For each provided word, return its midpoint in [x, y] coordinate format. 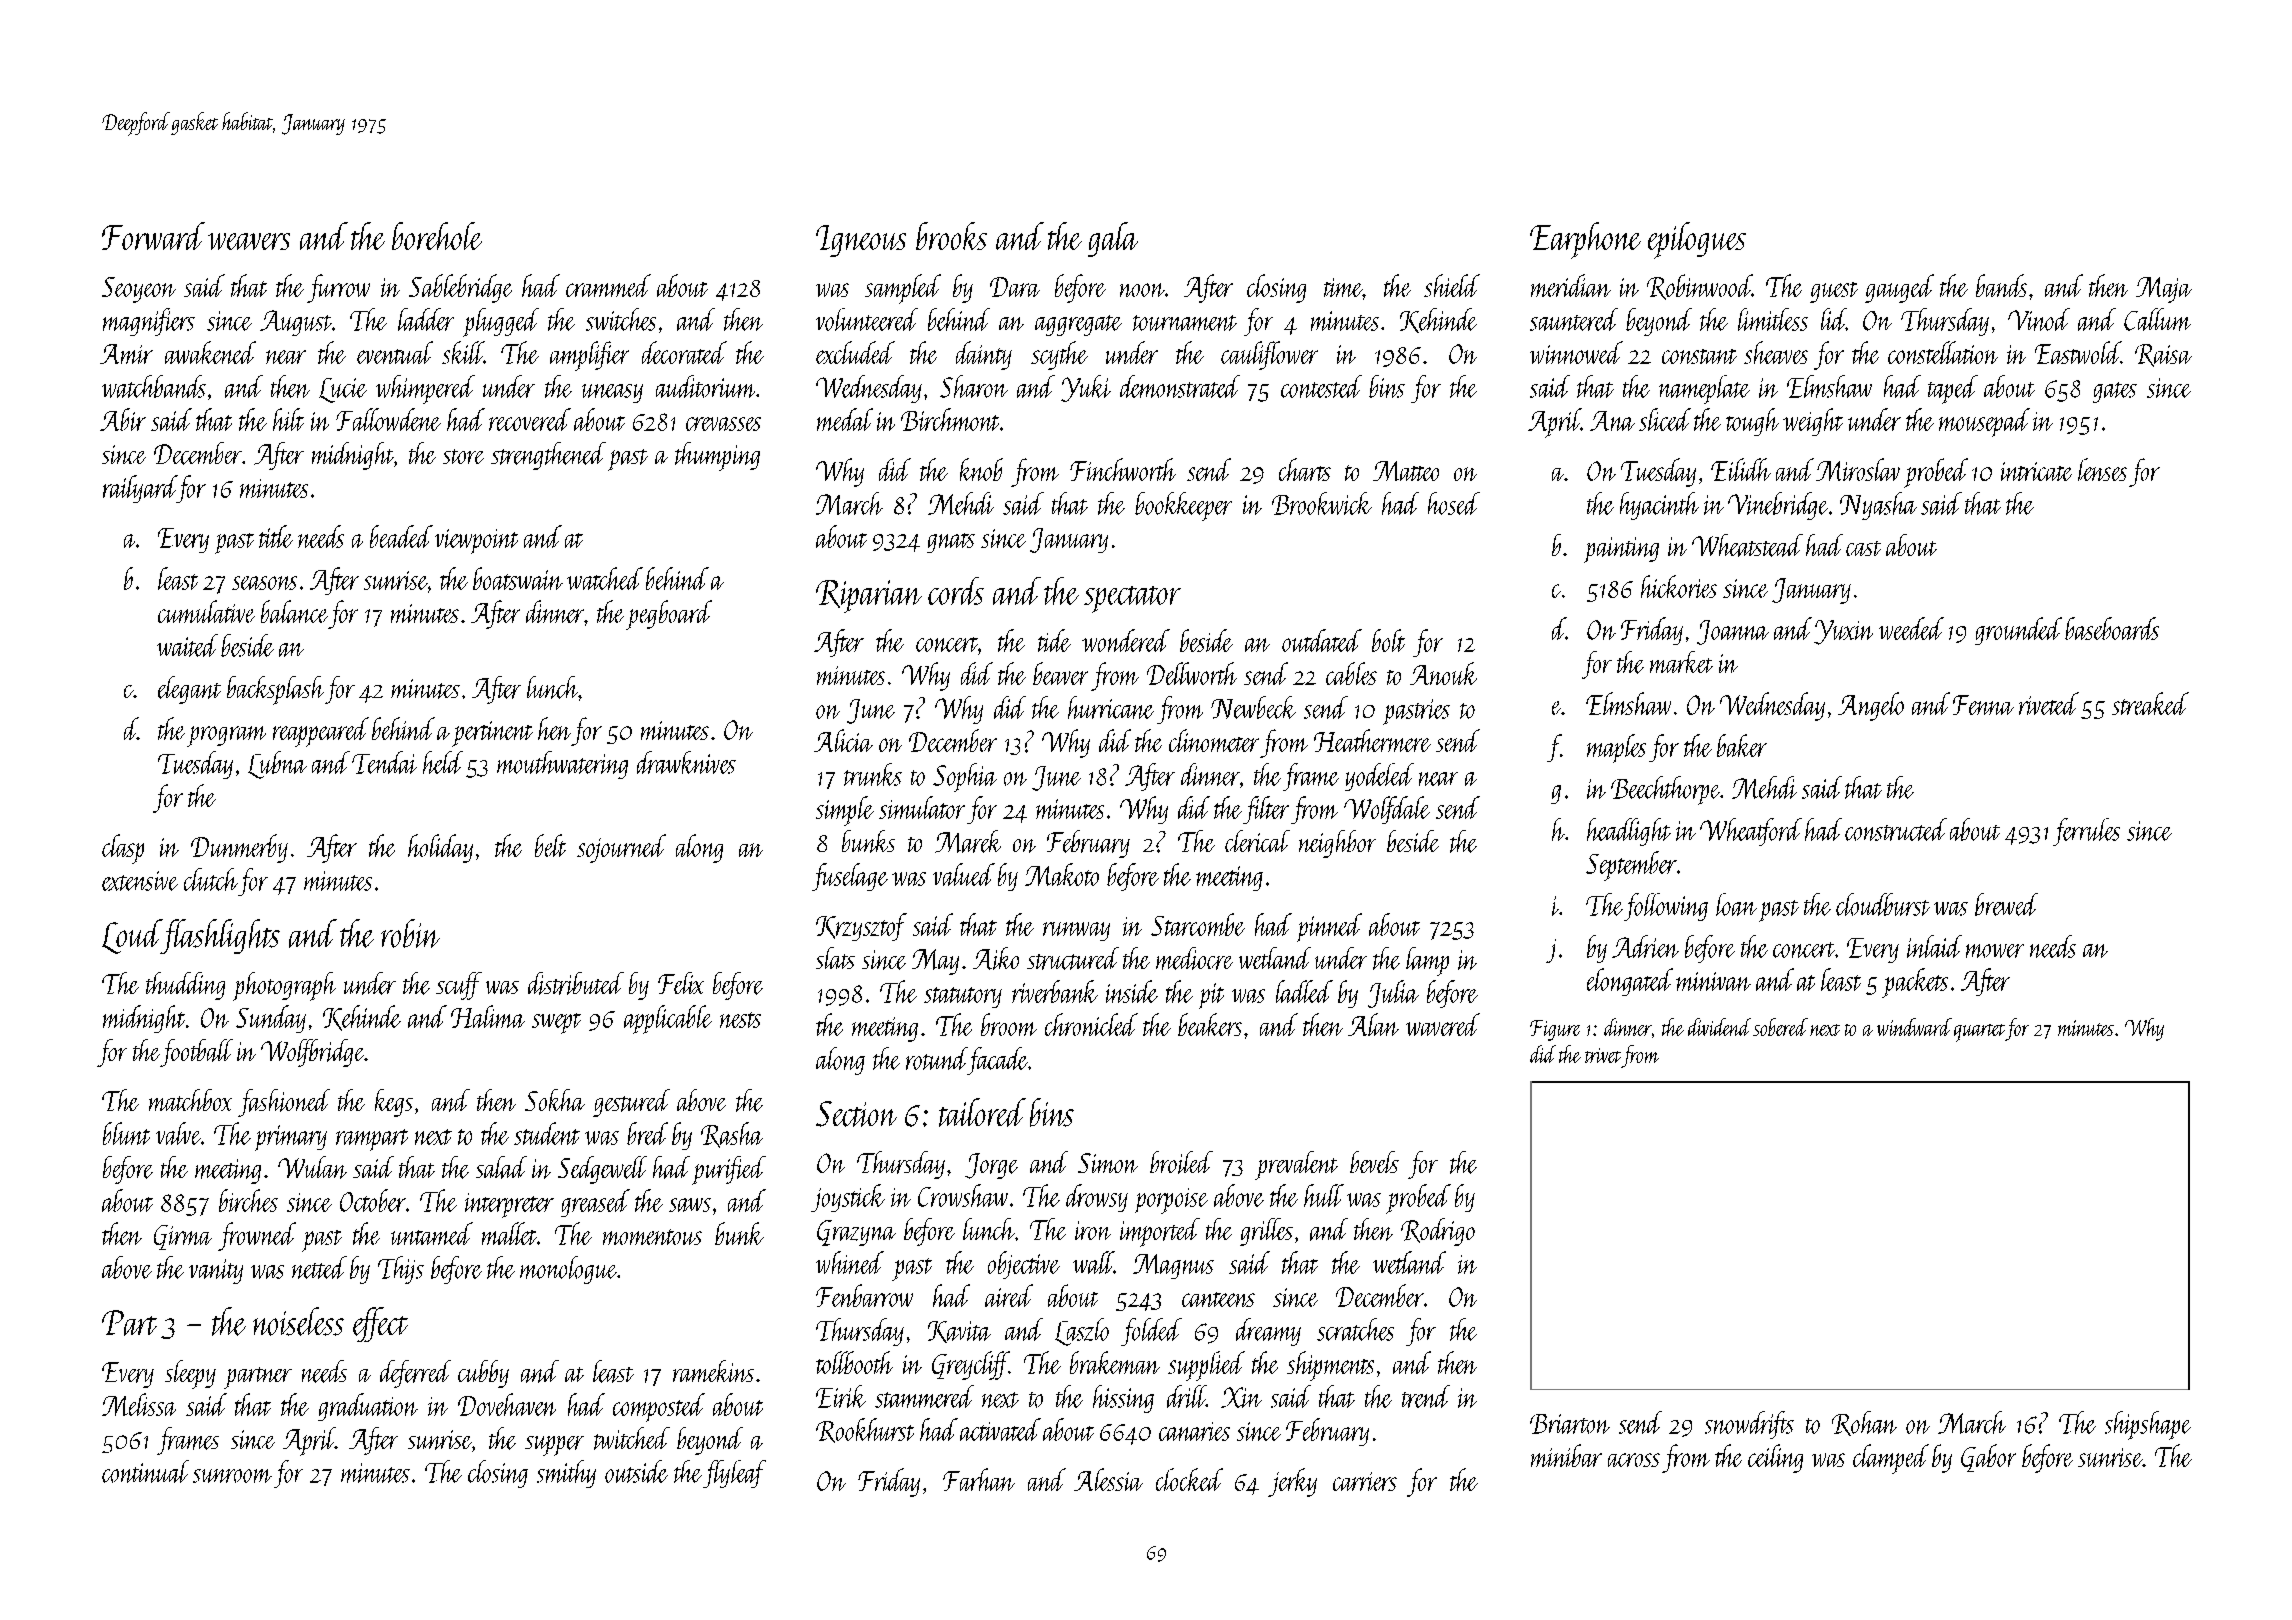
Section [856, 1114]
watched [605, 578]
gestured [631, 1103]
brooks [951, 236]
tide [1054, 640]
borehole [437, 236]
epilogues [1697, 240]
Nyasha [1878, 506]
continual [145, 1471]
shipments [1330, 1366]
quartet [1979, 1033]
